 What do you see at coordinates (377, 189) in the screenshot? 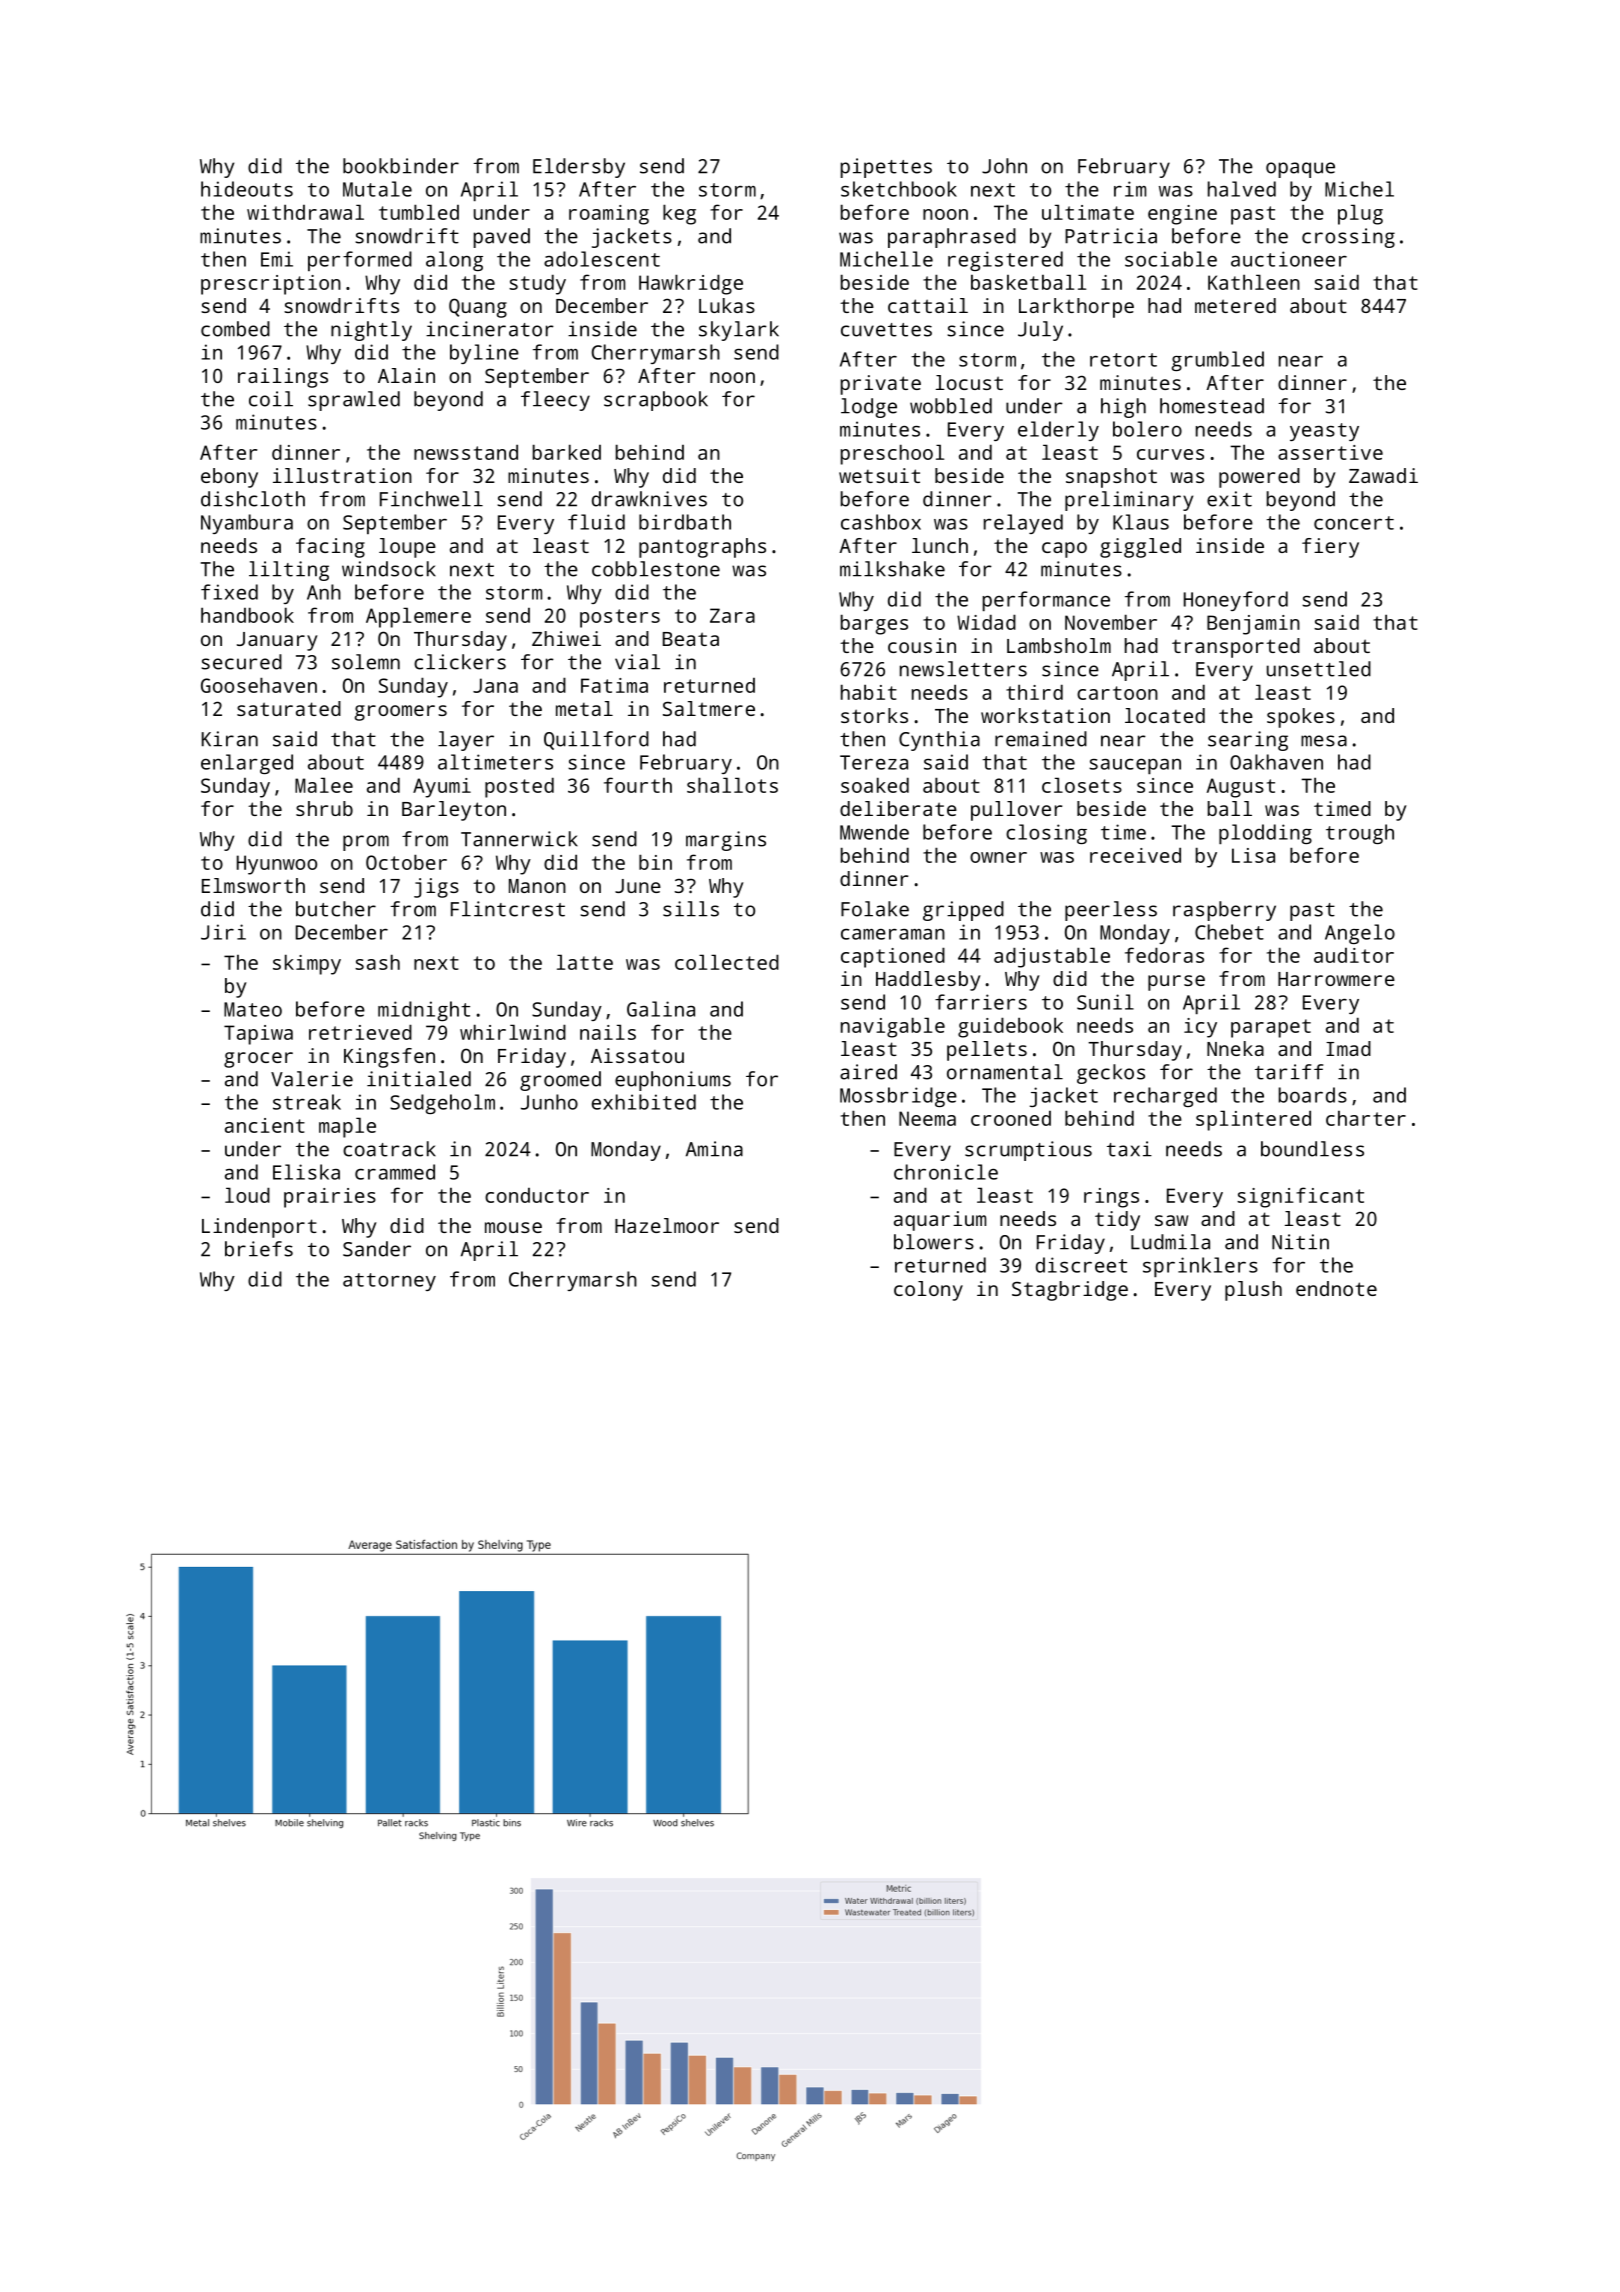
I see `Mutale` at bounding box center [377, 189].
